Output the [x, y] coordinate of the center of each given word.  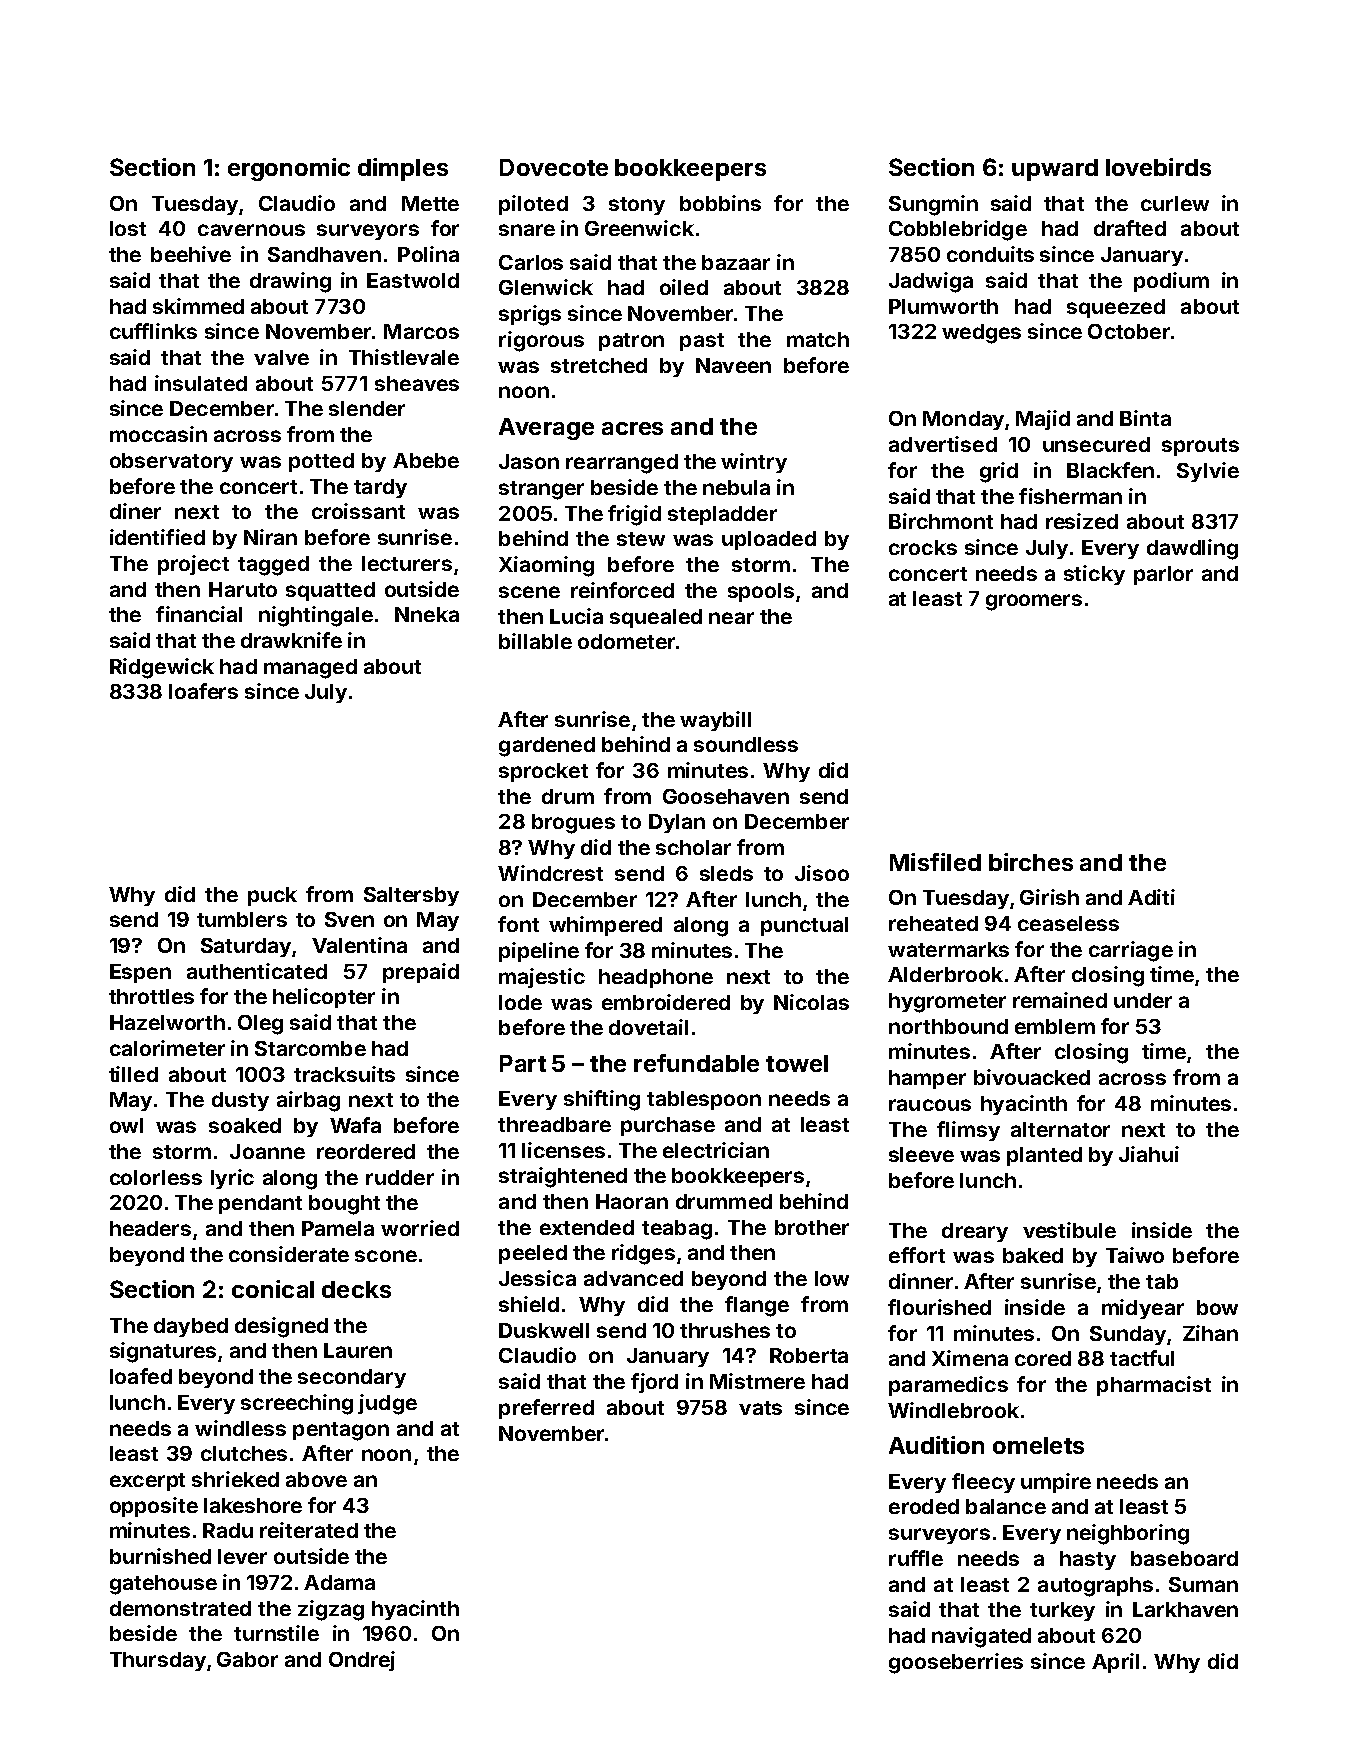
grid [999, 472]
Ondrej [362, 1661]
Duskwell [544, 1330]
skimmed [198, 306]
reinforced [622, 590]
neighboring [1128, 1534]
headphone [656, 978]
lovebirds [1158, 167]
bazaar [736, 262]
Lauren [358, 1350]
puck [272, 896]
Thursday [158, 1661]
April [1115, 1663]
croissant [358, 511]
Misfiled [935, 862]
